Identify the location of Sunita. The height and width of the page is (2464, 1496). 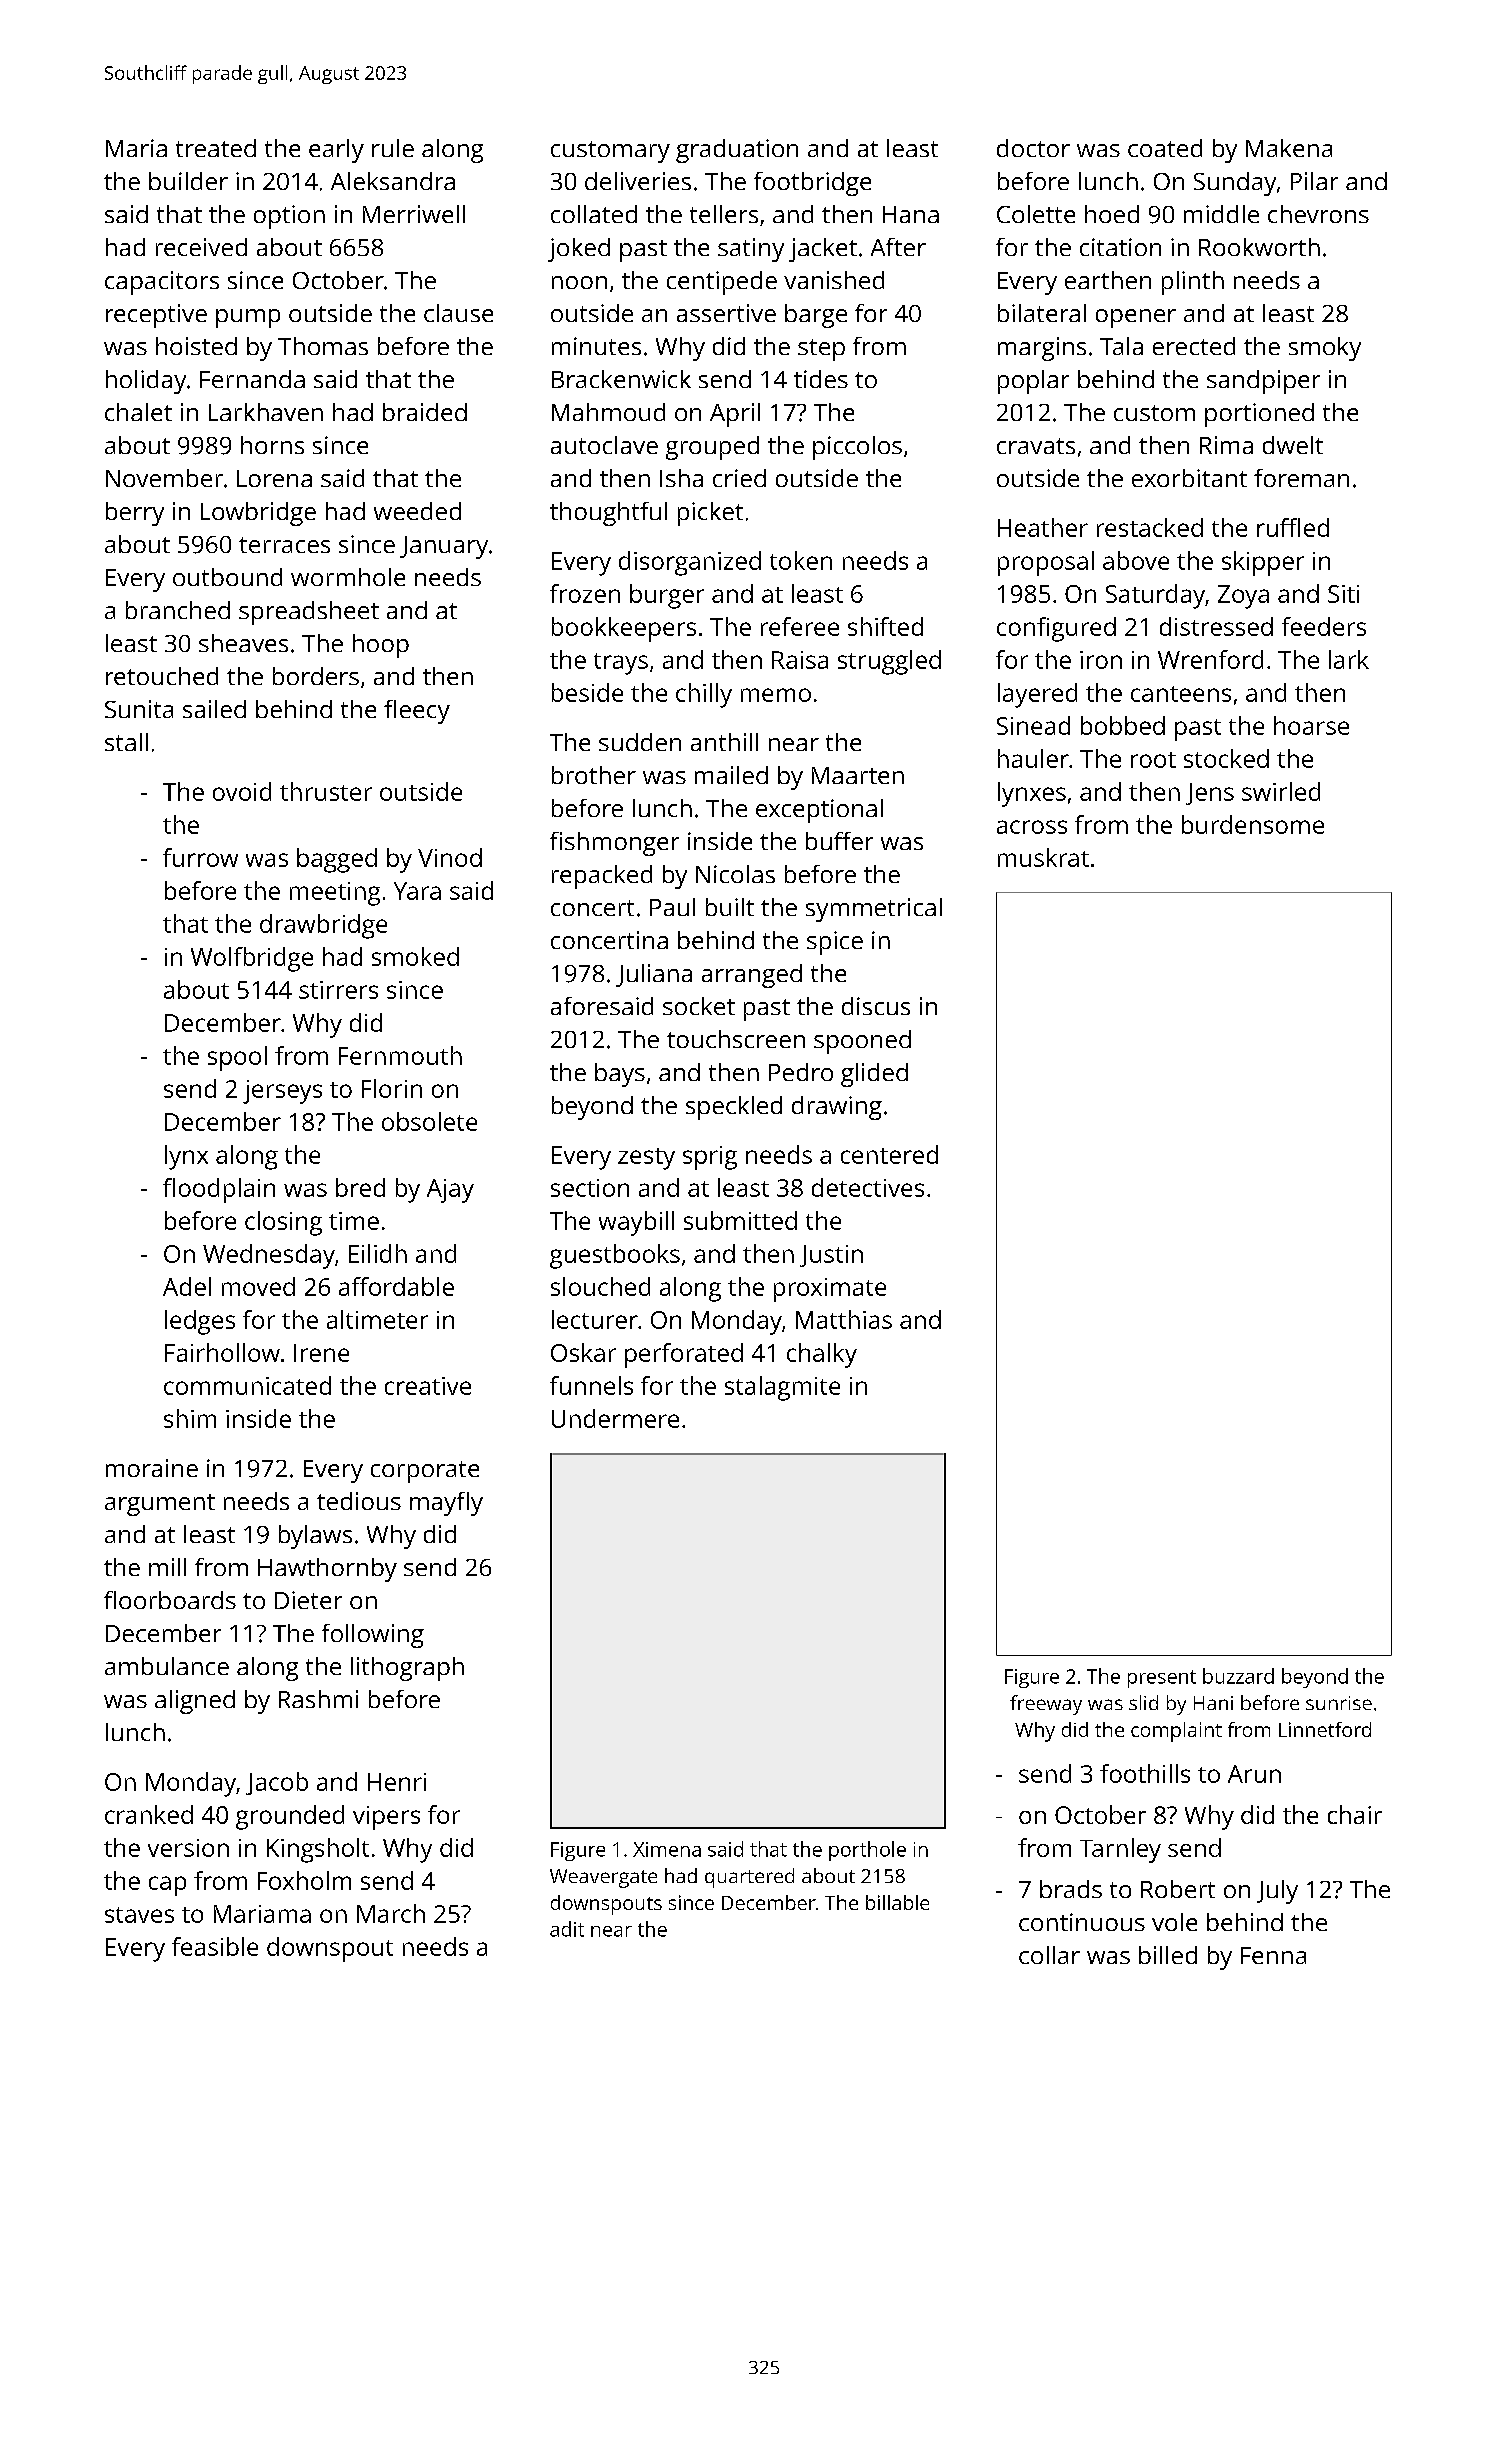
(139, 709).
